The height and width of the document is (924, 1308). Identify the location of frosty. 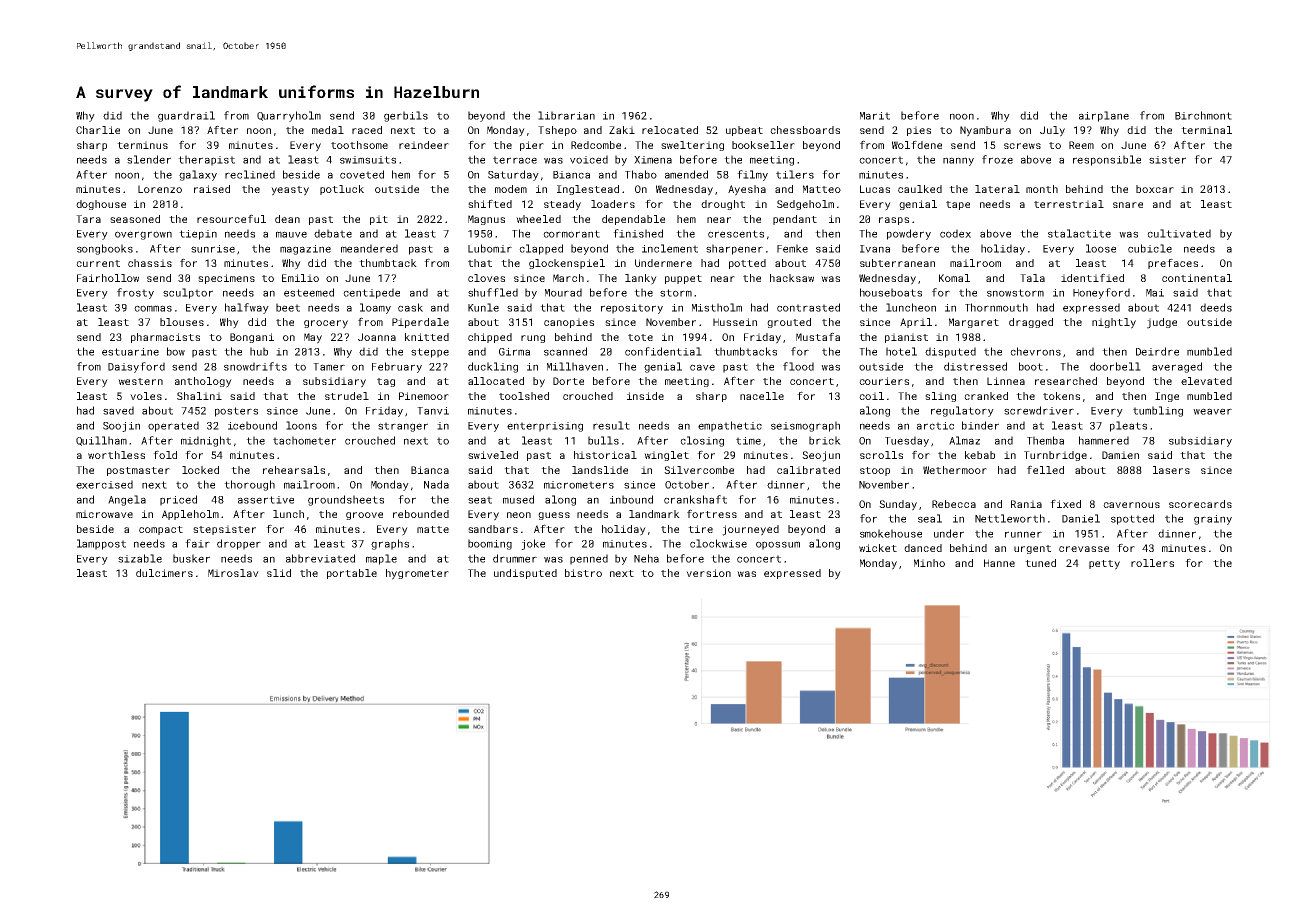
(135, 293).
